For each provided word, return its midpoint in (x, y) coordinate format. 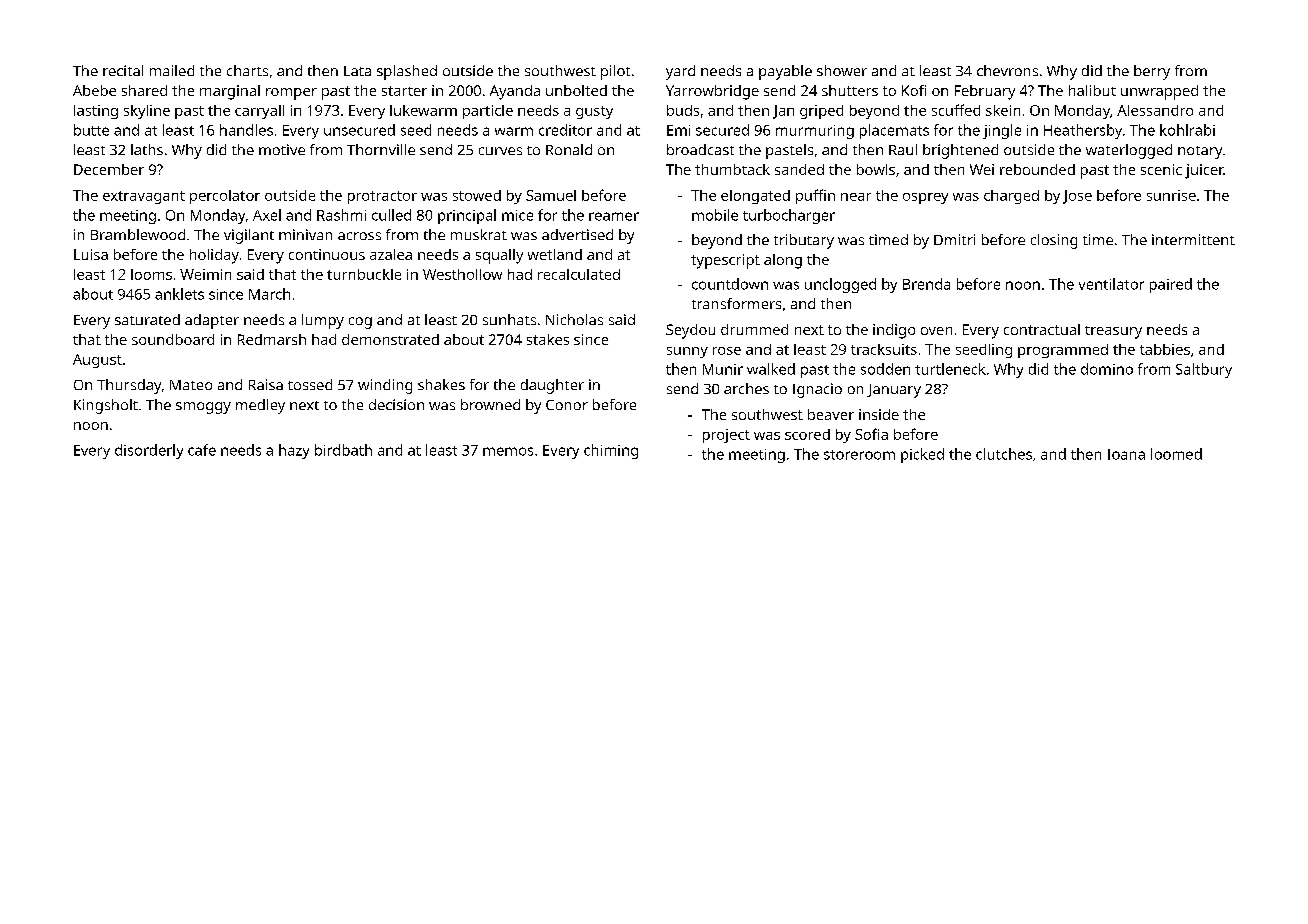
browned (490, 404)
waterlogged (1129, 151)
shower (842, 70)
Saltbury (1204, 370)
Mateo (191, 385)
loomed (1176, 454)
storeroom (859, 455)
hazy (294, 451)
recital (123, 70)
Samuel (551, 195)
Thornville (381, 149)
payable (785, 72)
